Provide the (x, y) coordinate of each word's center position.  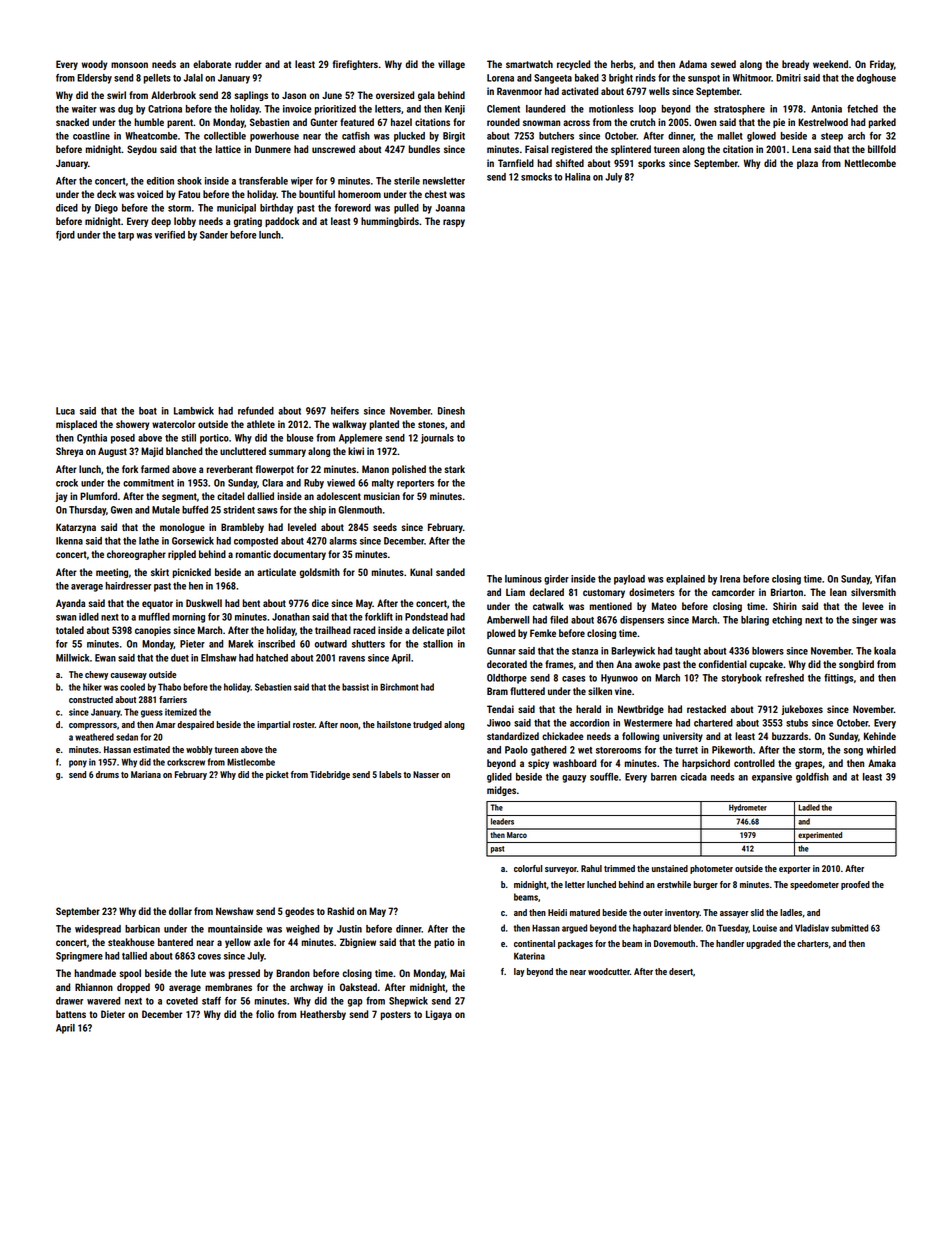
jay (61, 497)
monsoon (129, 65)
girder (556, 580)
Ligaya (439, 1015)
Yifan (885, 579)
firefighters (355, 65)
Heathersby (323, 1015)
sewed (723, 64)
